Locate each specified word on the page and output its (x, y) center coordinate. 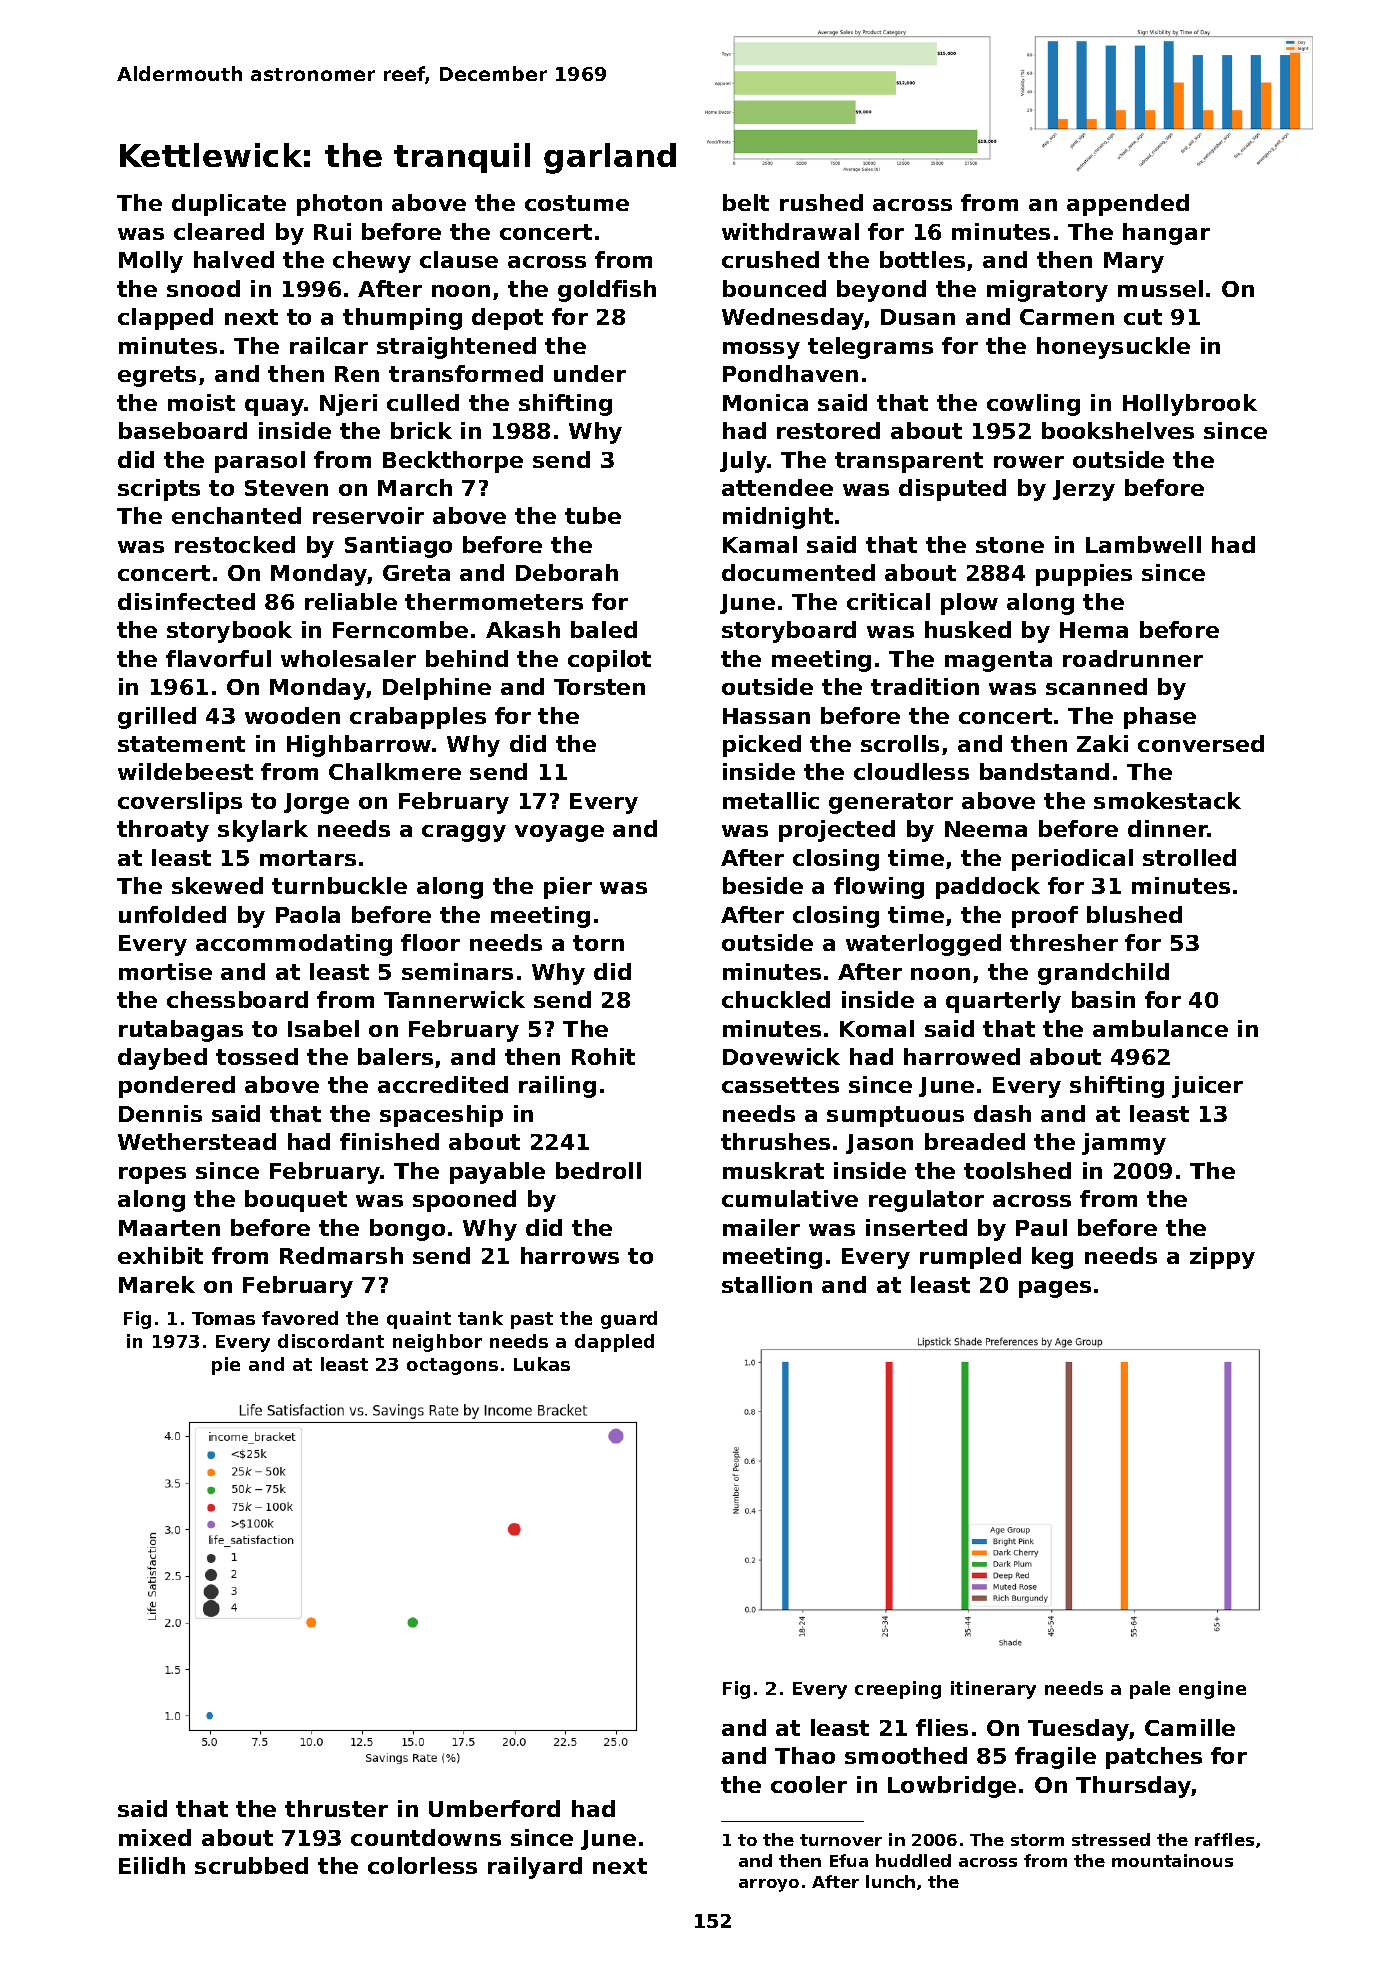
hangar (1166, 234)
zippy (1222, 1258)
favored (300, 1318)
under (590, 373)
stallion (767, 1284)
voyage (559, 833)
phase (1160, 718)
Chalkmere (395, 771)
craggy (464, 833)
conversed (1201, 743)
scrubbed (251, 1865)
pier (568, 888)
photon (339, 205)
